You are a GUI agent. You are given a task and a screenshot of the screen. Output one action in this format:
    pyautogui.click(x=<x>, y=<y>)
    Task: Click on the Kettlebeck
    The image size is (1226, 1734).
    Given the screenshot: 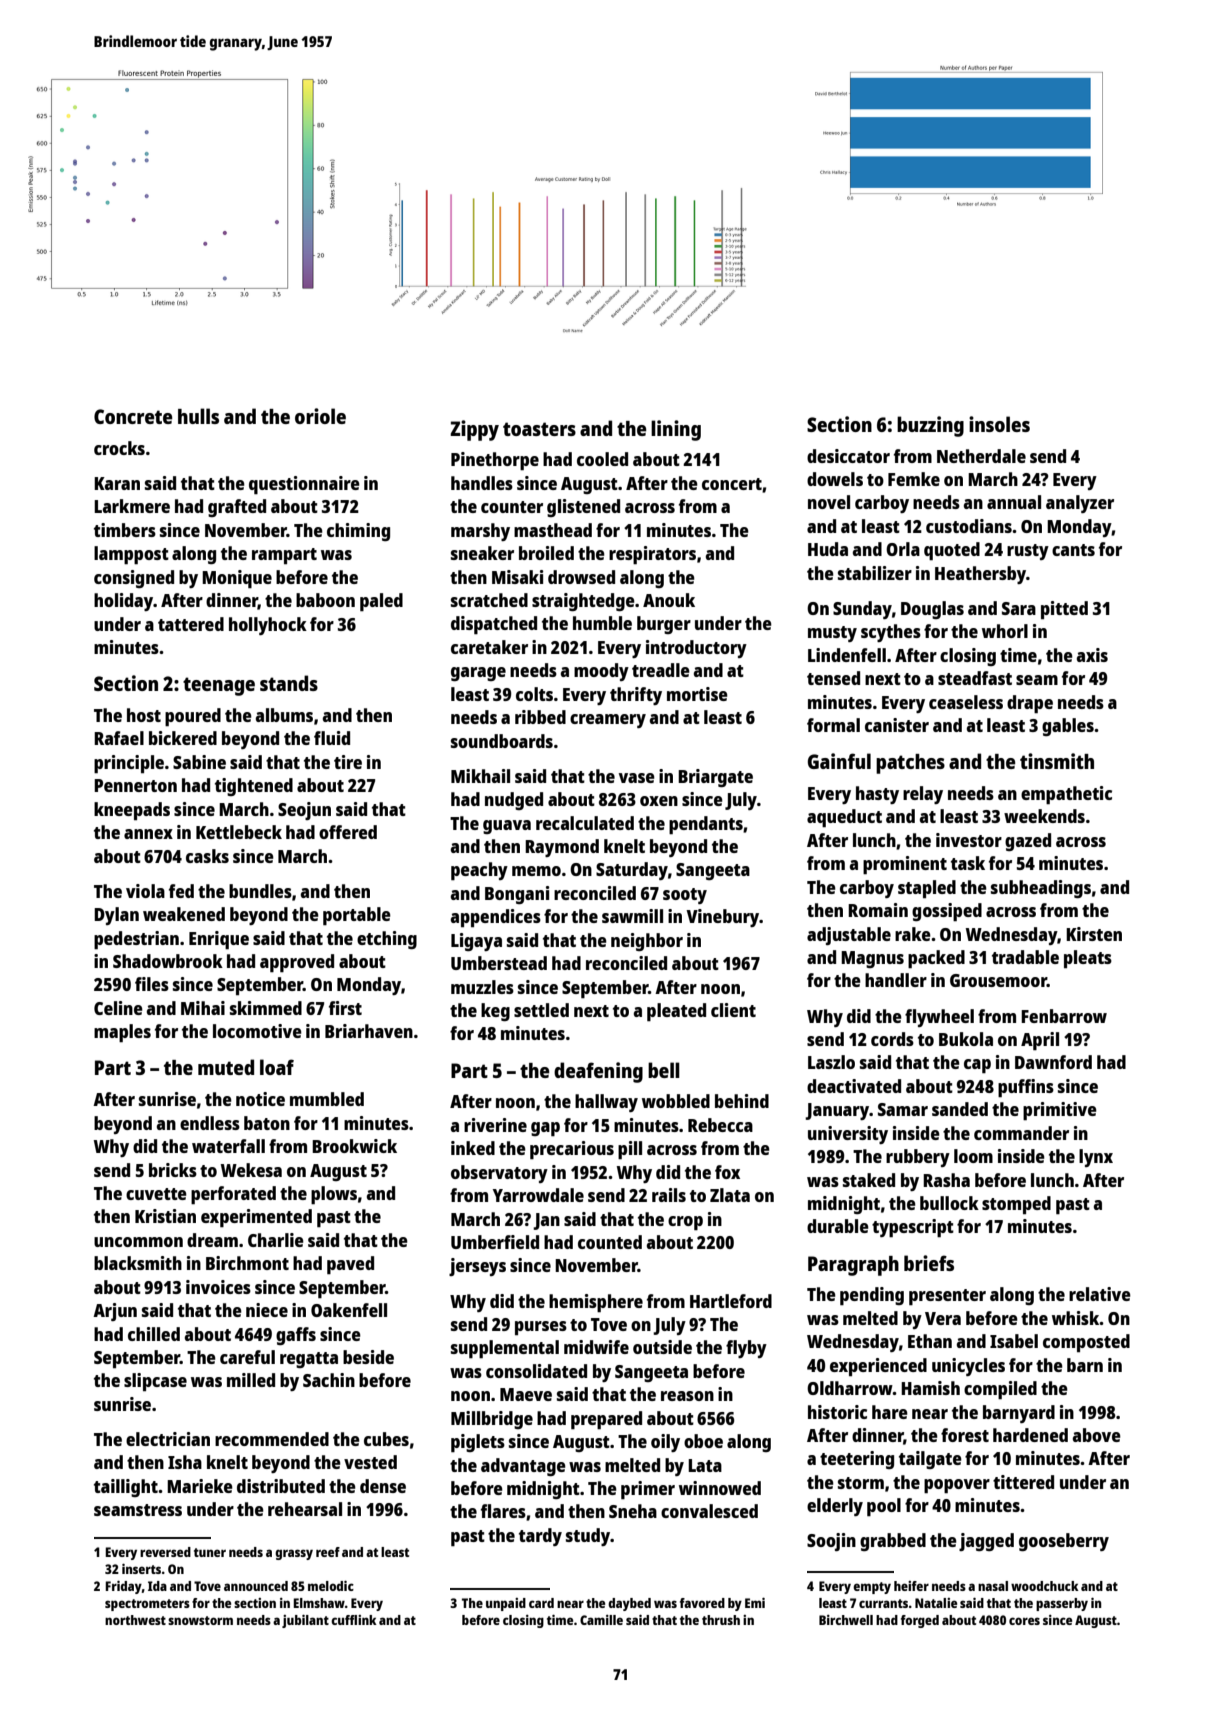 What is the action you would take?
    pyautogui.click(x=239, y=832)
